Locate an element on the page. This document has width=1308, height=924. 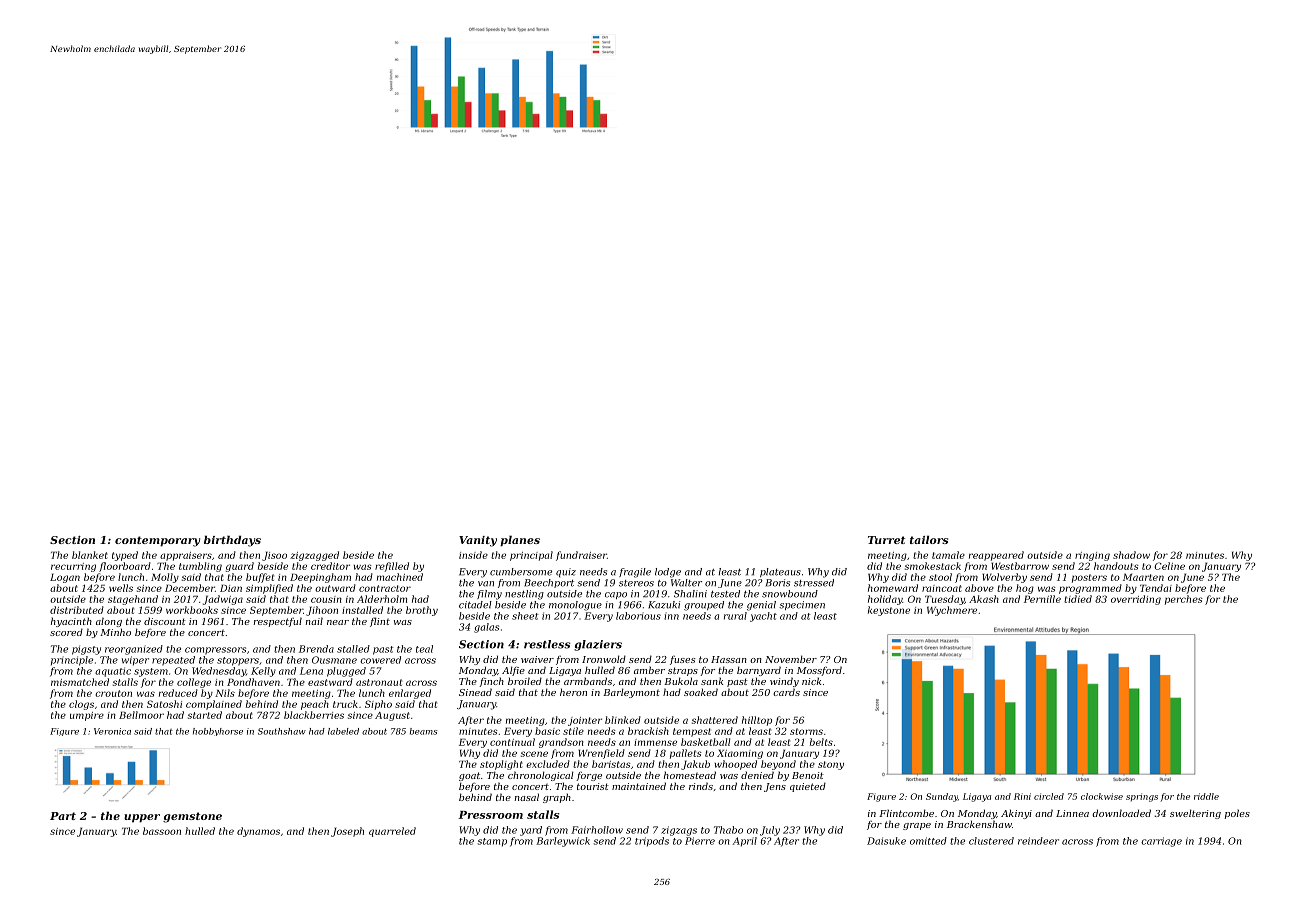
storms is located at coordinates (806, 731).
